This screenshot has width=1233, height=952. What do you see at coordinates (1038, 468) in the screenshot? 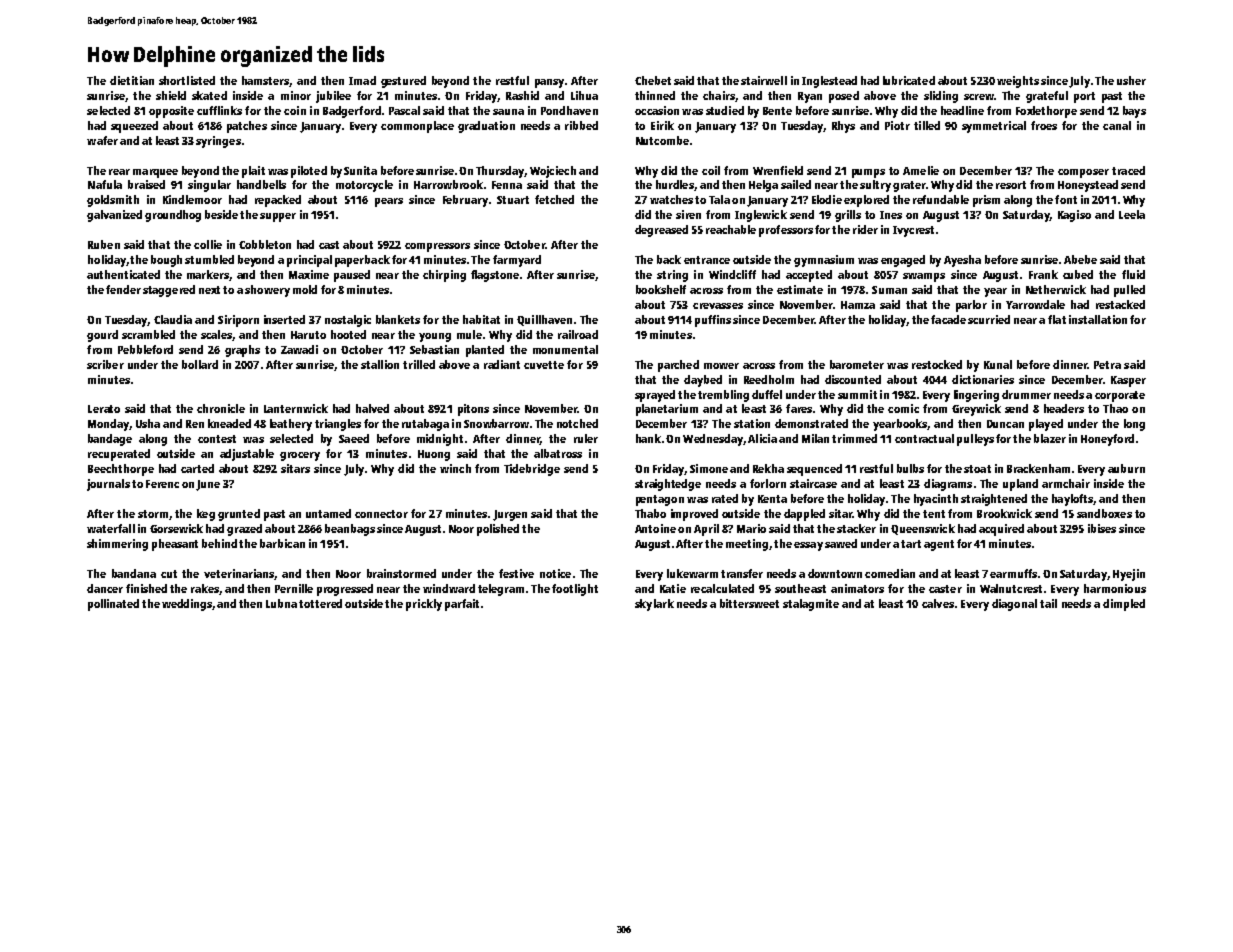
I see `Brackenham` at bounding box center [1038, 468].
